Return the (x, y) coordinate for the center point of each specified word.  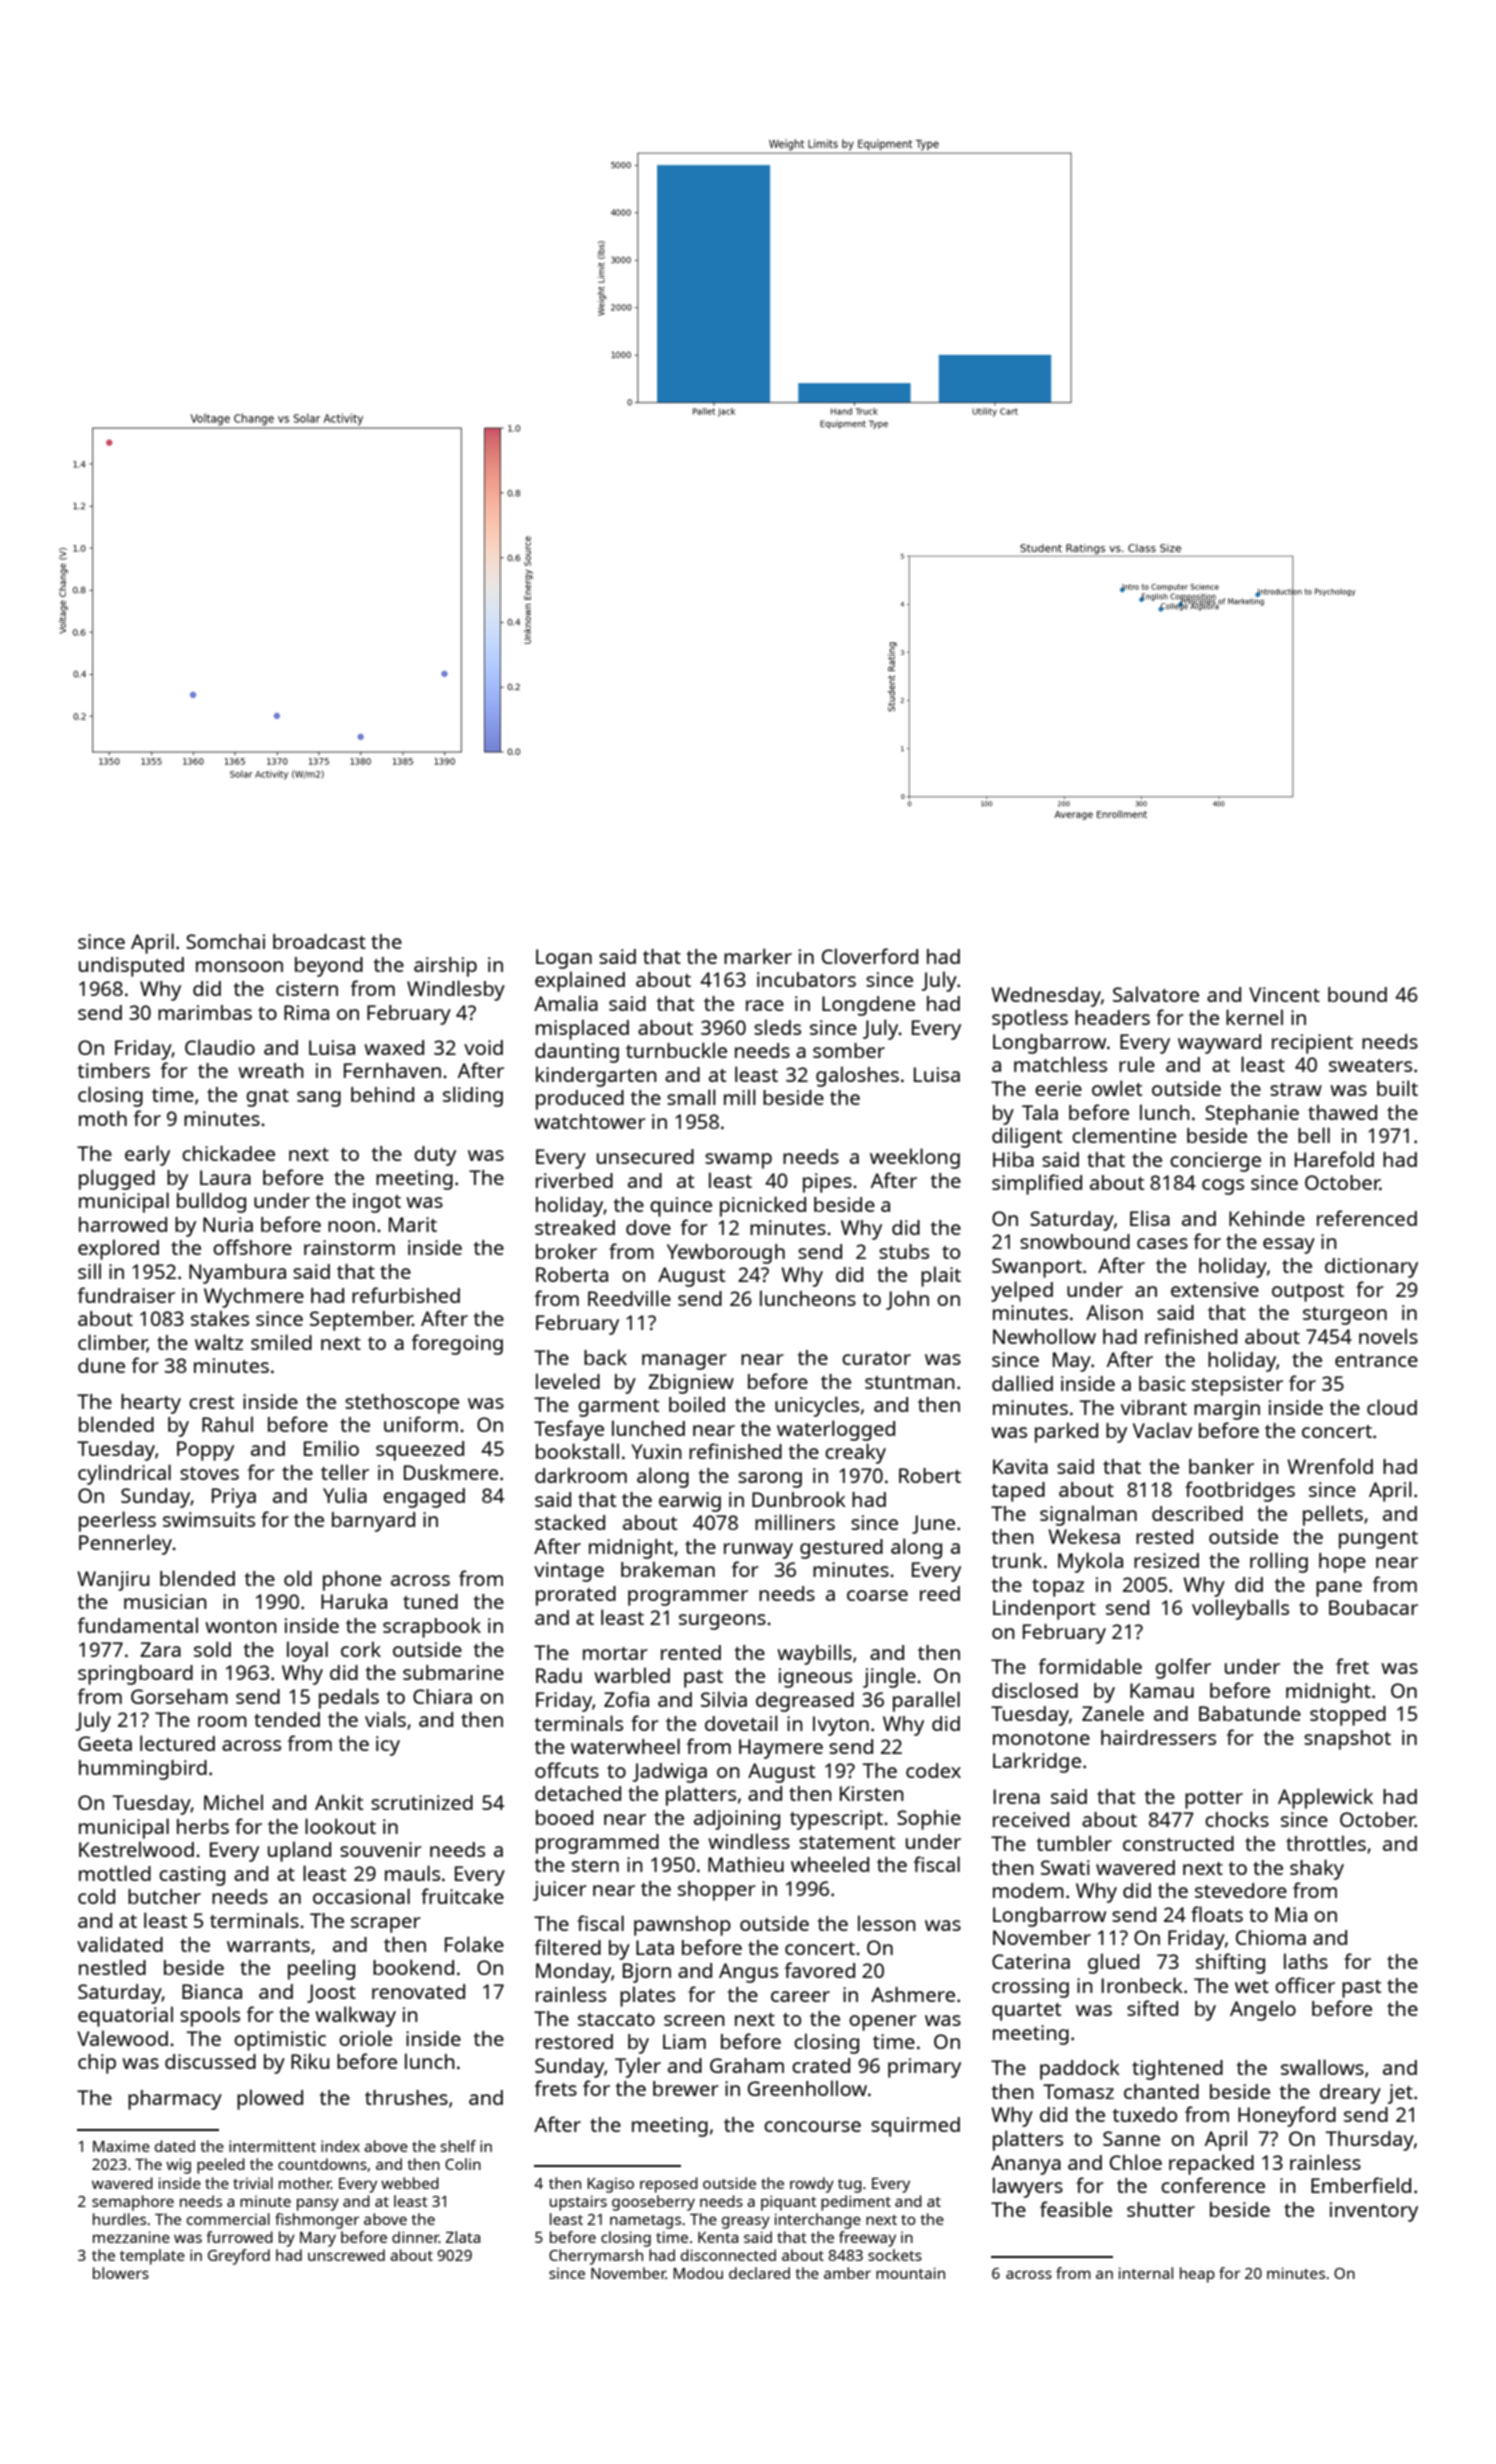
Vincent (1284, 994)
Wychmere (254, 1298)
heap (1197, 2275)
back (605, 1357)
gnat (267, 1098)
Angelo (1263, 2010)
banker (1221, 1466)
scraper (386, 1925)
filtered (568, 1947)
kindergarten (596, 1076)
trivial (253, 2183)
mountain (910, 2273)
